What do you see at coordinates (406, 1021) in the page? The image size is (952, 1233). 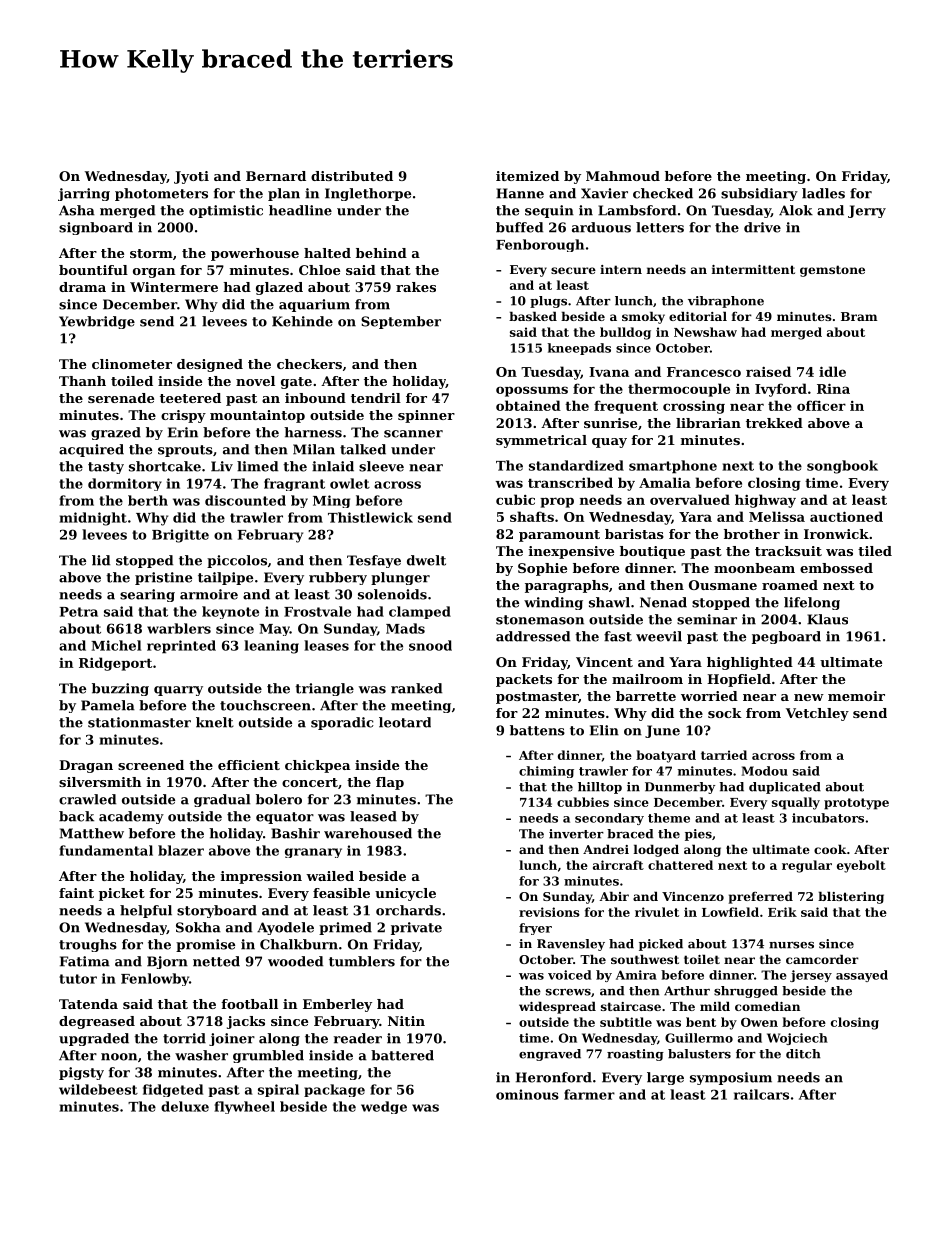 I see `Nitin` at bounding box center [406, 1021].
